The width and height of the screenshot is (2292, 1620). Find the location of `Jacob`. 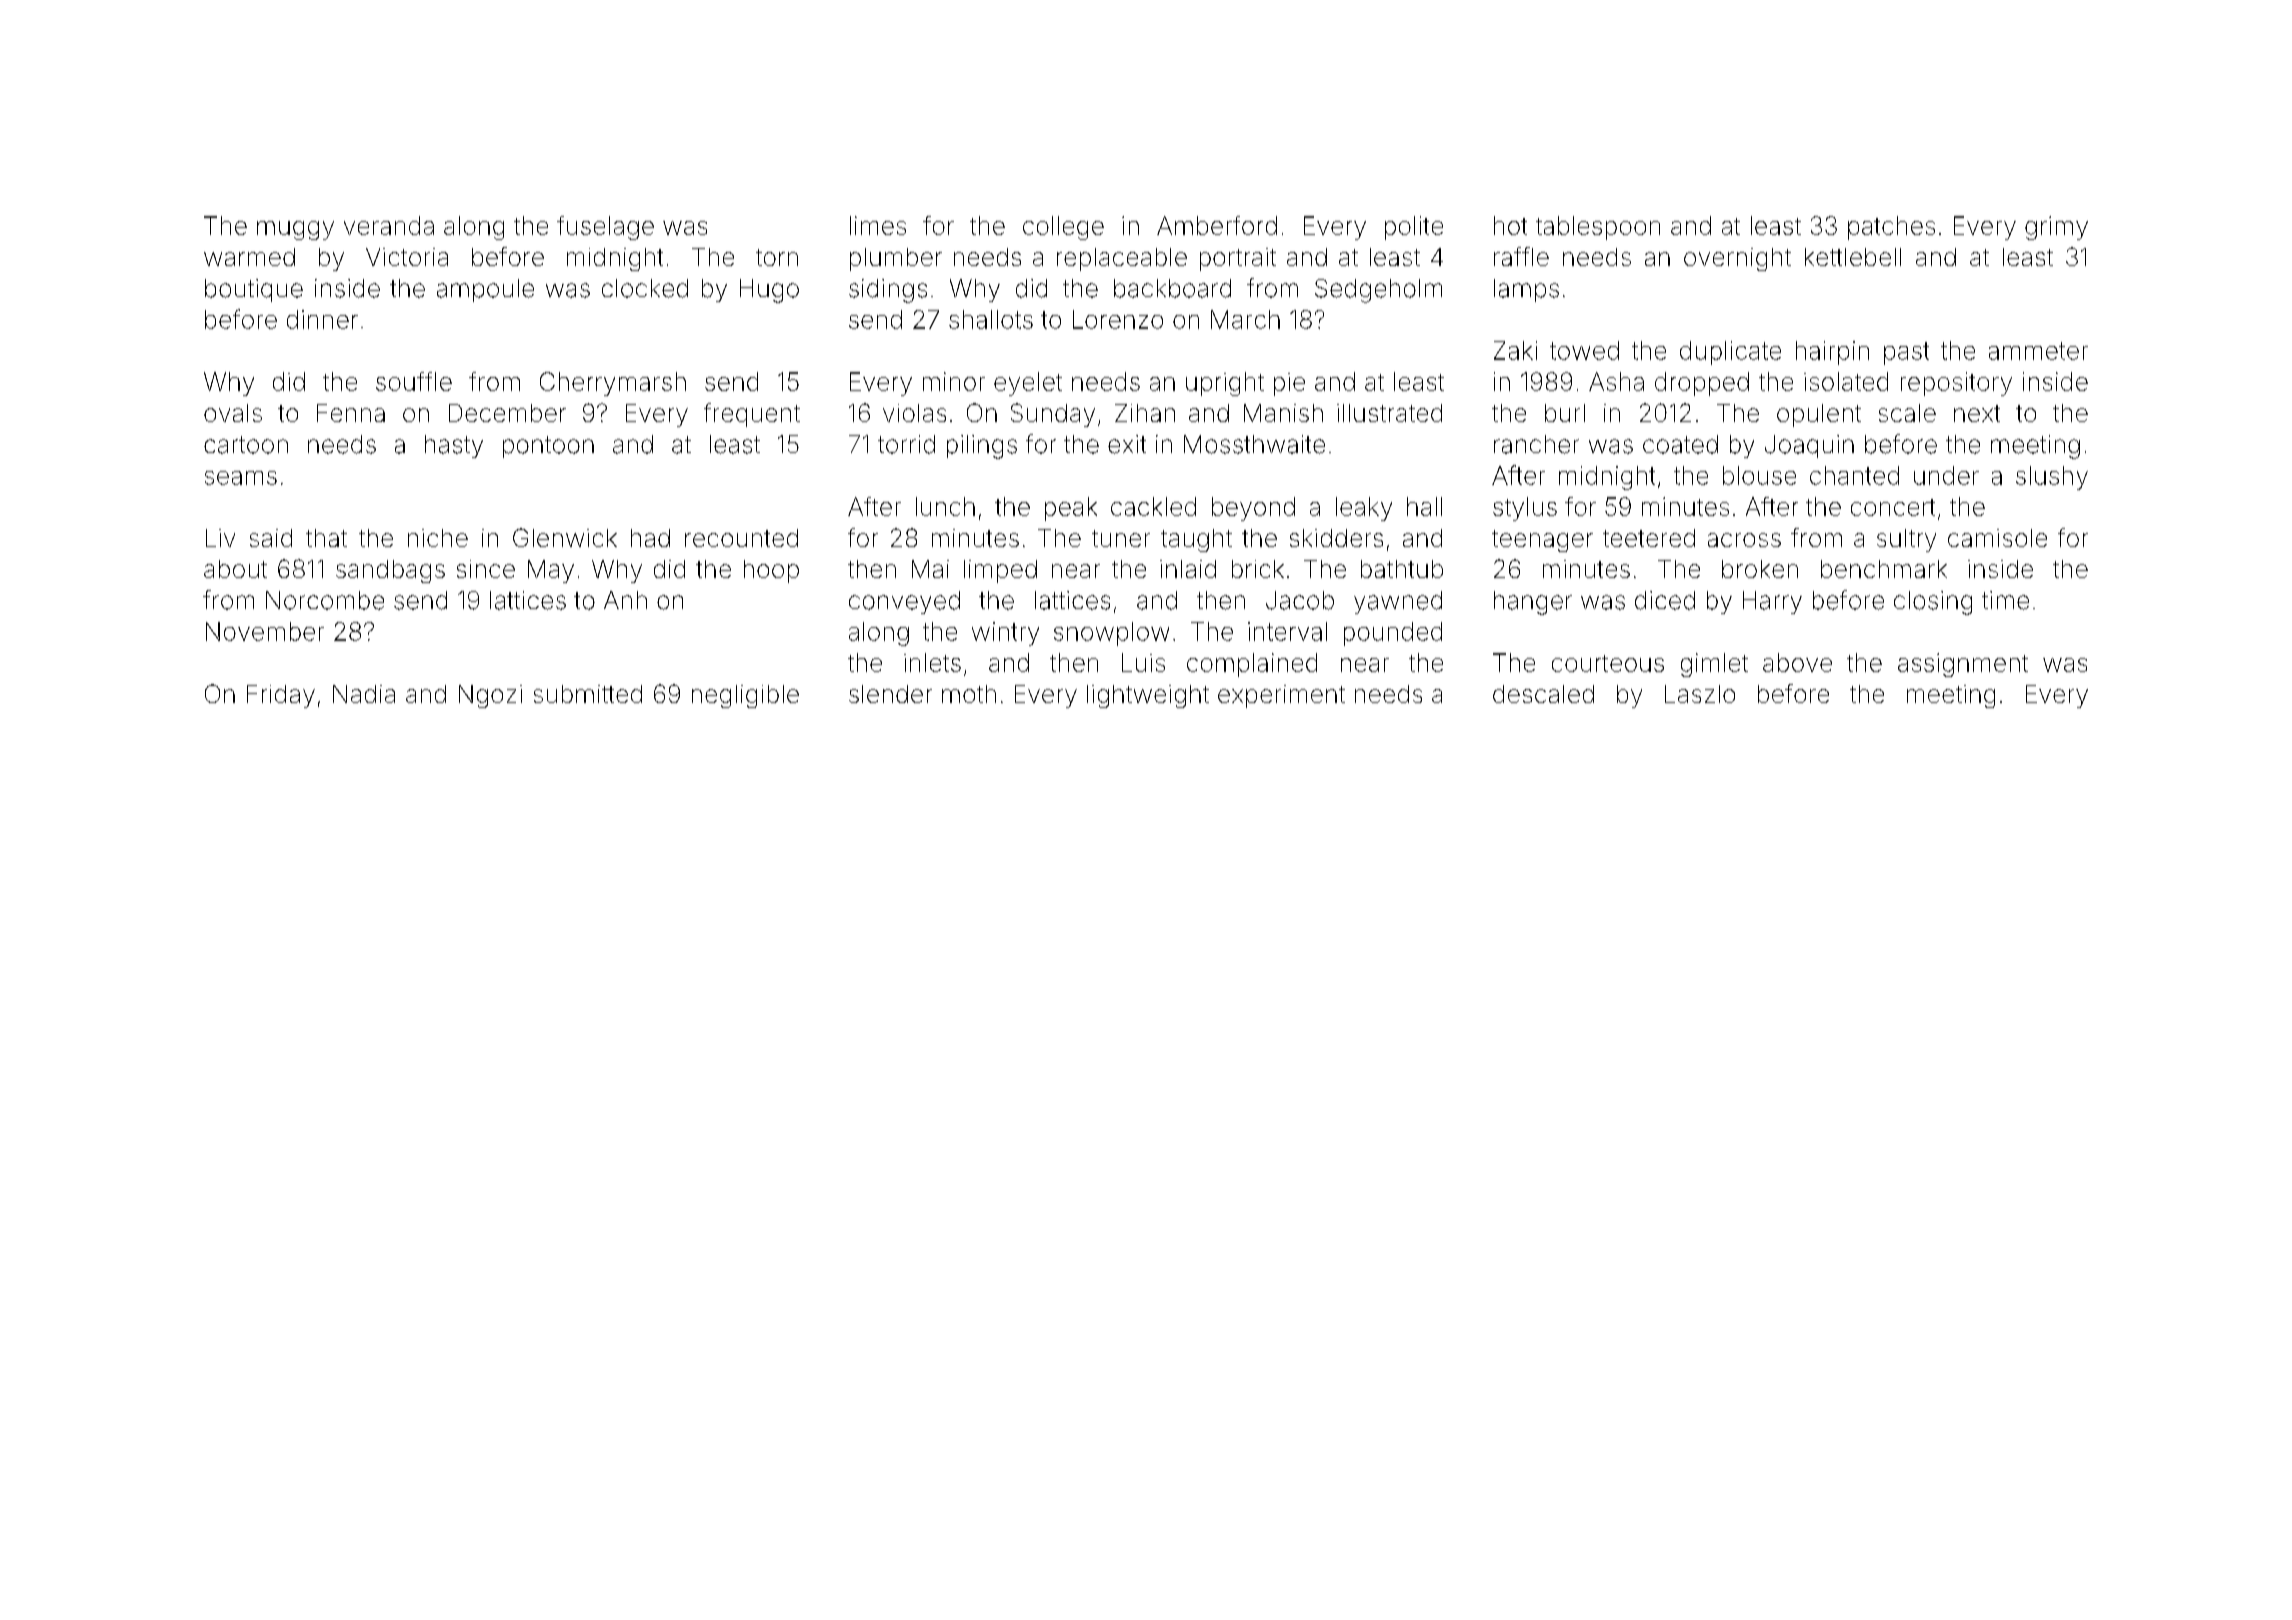

Jacob is located at coordinates (1300, 600).
